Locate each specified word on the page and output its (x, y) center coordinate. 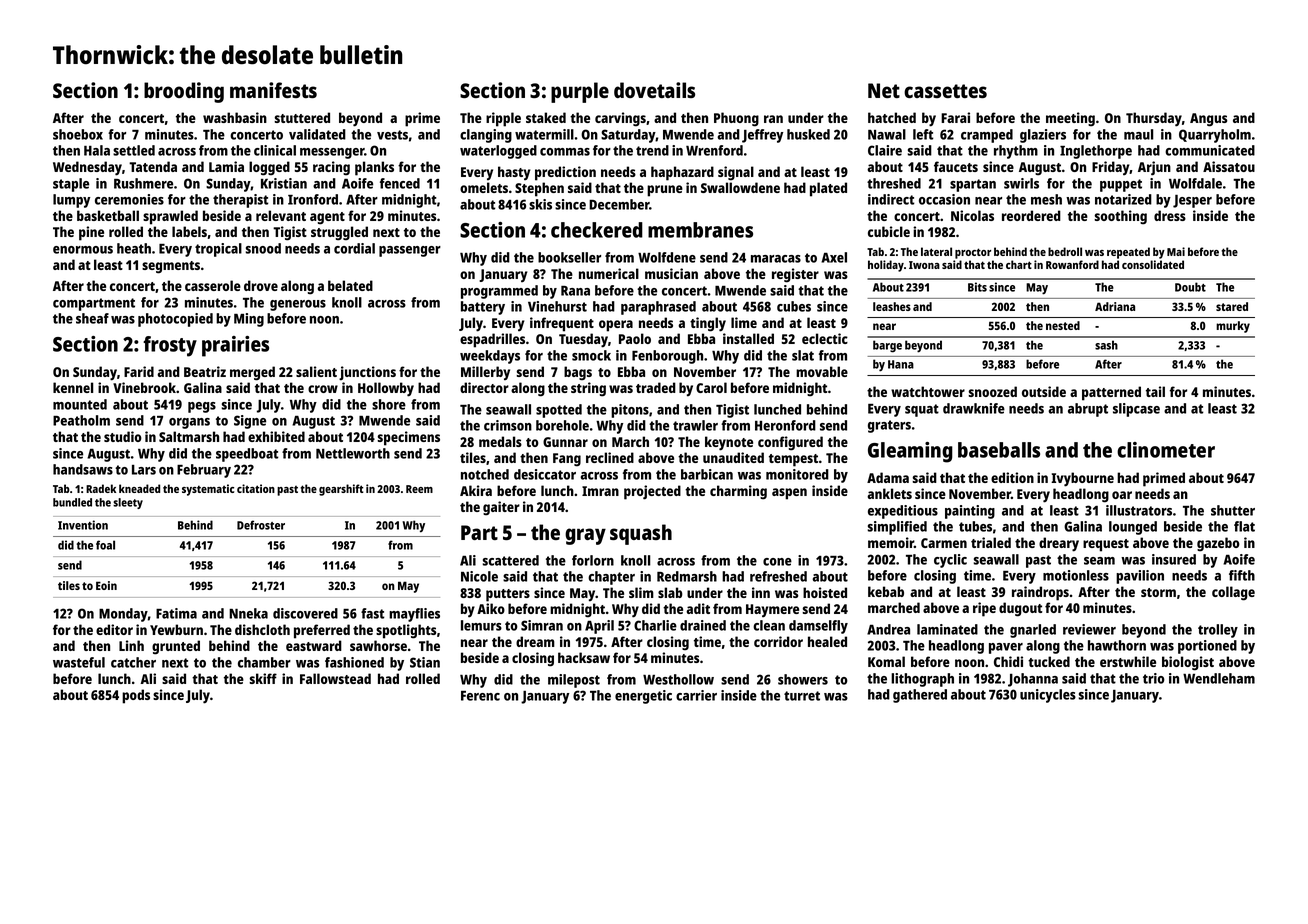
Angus (1208, 120)
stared (1232, 306)
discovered (305, 613)
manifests (273, 90)
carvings (620, 119)
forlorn (593, 560)
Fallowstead (335, 678)
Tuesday (583, 340)
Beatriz (205, 371)
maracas (776, 259)
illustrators (1139, 510)
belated (350, 285)
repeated (1128, 253)
